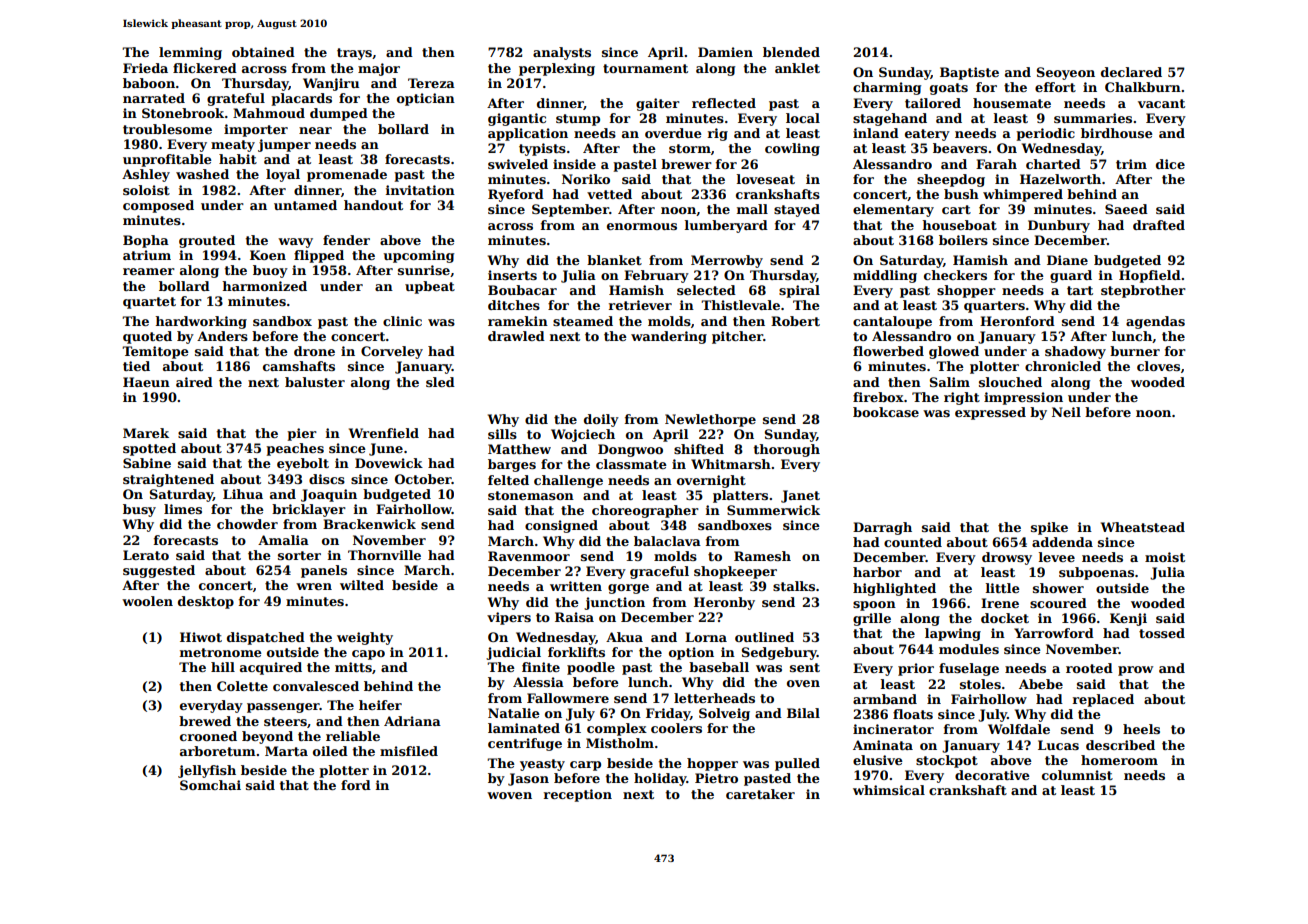 The height and width of the image is (924, 1308). I want to click on busy, so click(139, 510).
